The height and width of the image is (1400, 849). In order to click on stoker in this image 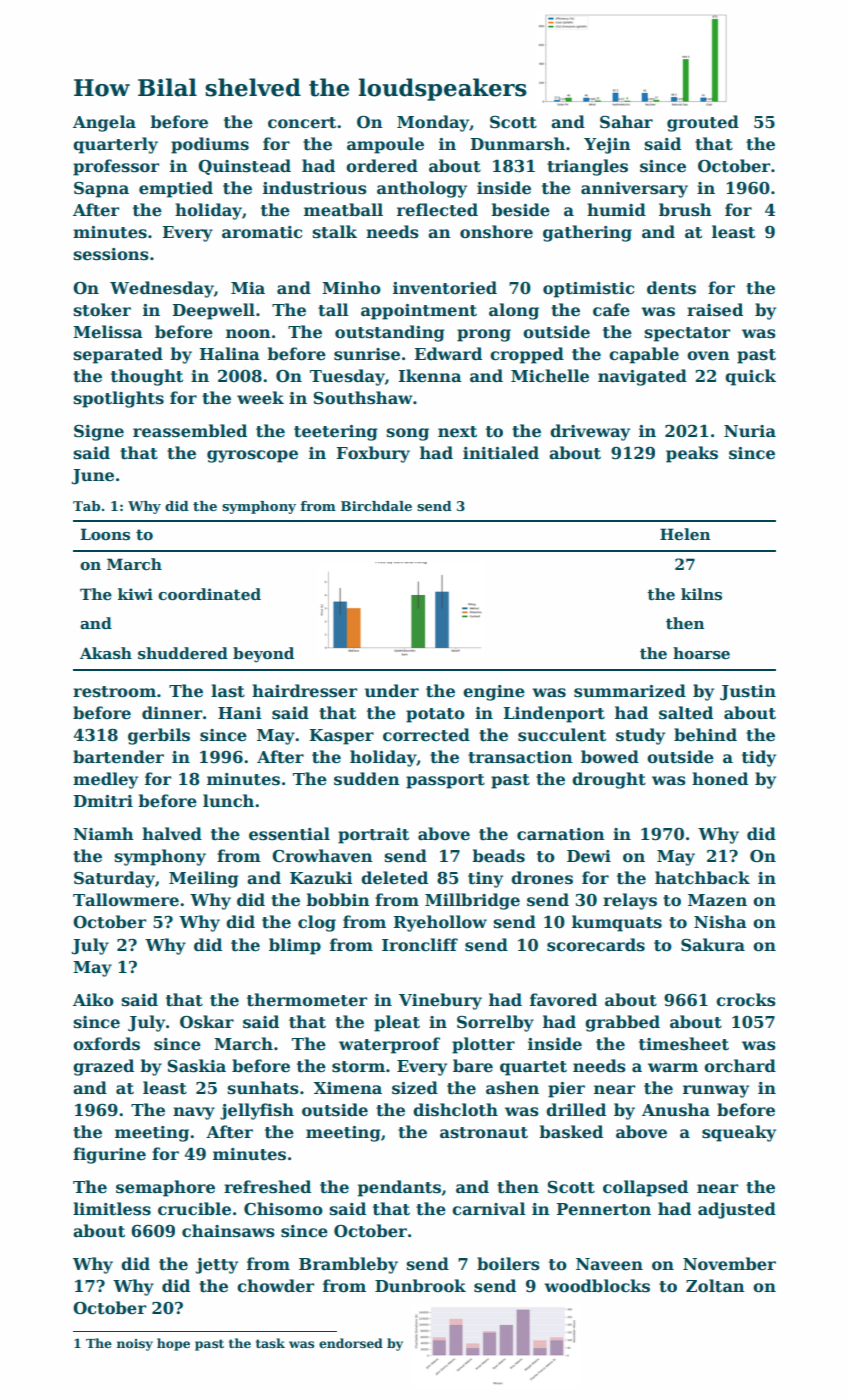, I will do `click(102, 310)`.
